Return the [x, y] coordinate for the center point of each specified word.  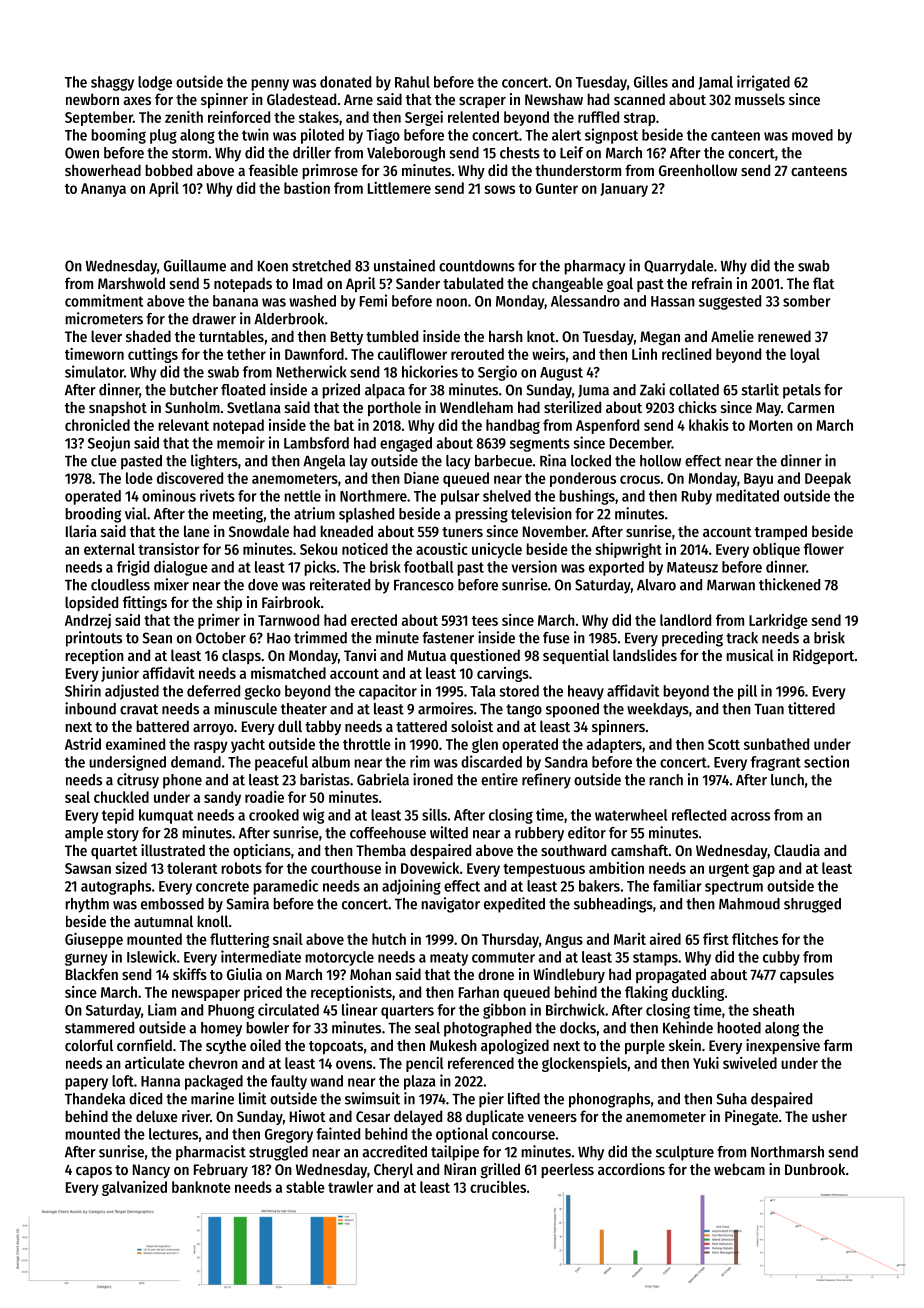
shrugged [812, 905]
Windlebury [569, 975]
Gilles [651, 81]
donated [345, 82]
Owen [82, 153]
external [109, 549]
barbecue [503, 461]
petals [802, 391]
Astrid [83, 744]
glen [485, 745]
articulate [155, 1063]
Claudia [797, 850]
